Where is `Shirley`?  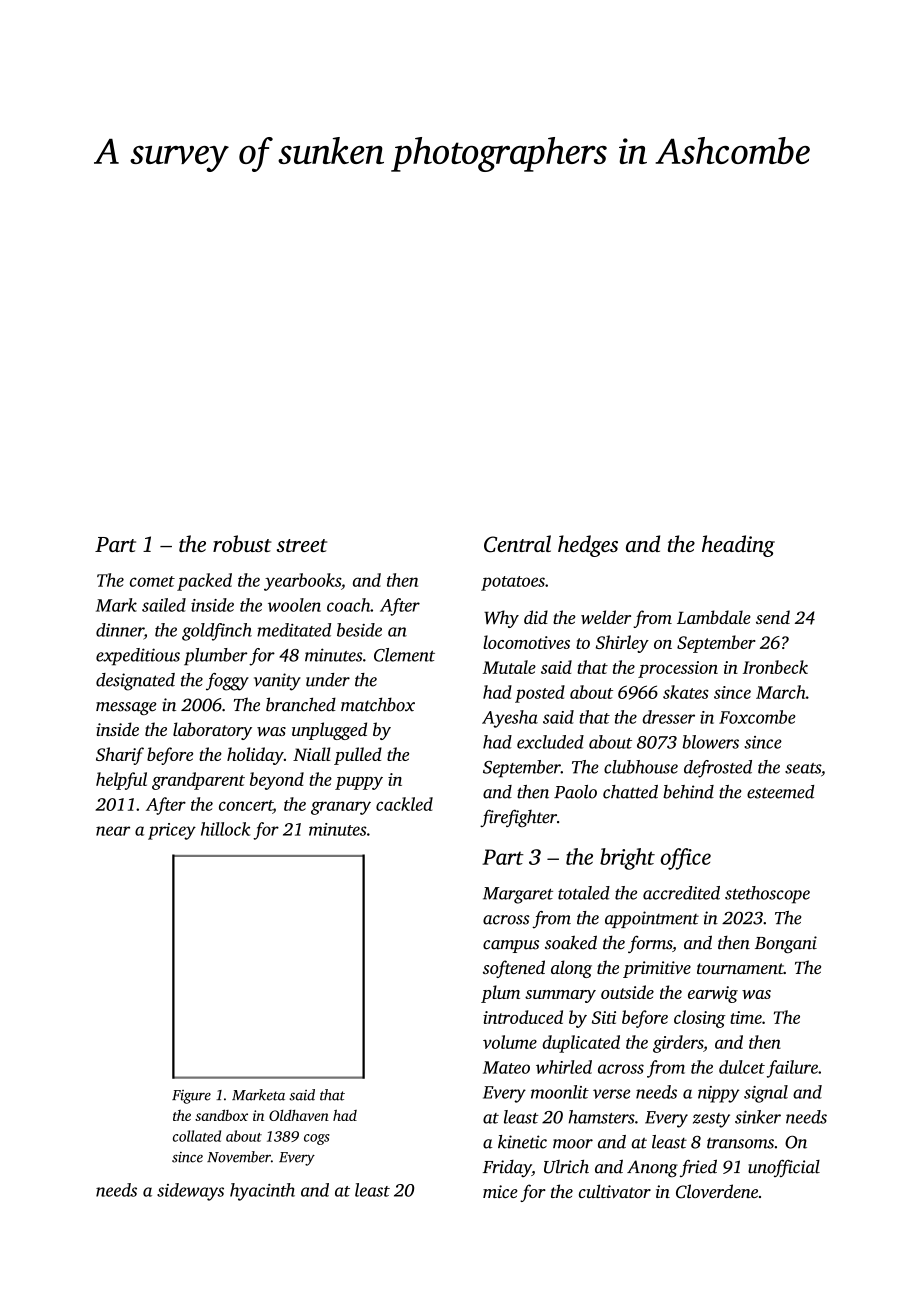
Shirley is located at coordinates (622, 644).
